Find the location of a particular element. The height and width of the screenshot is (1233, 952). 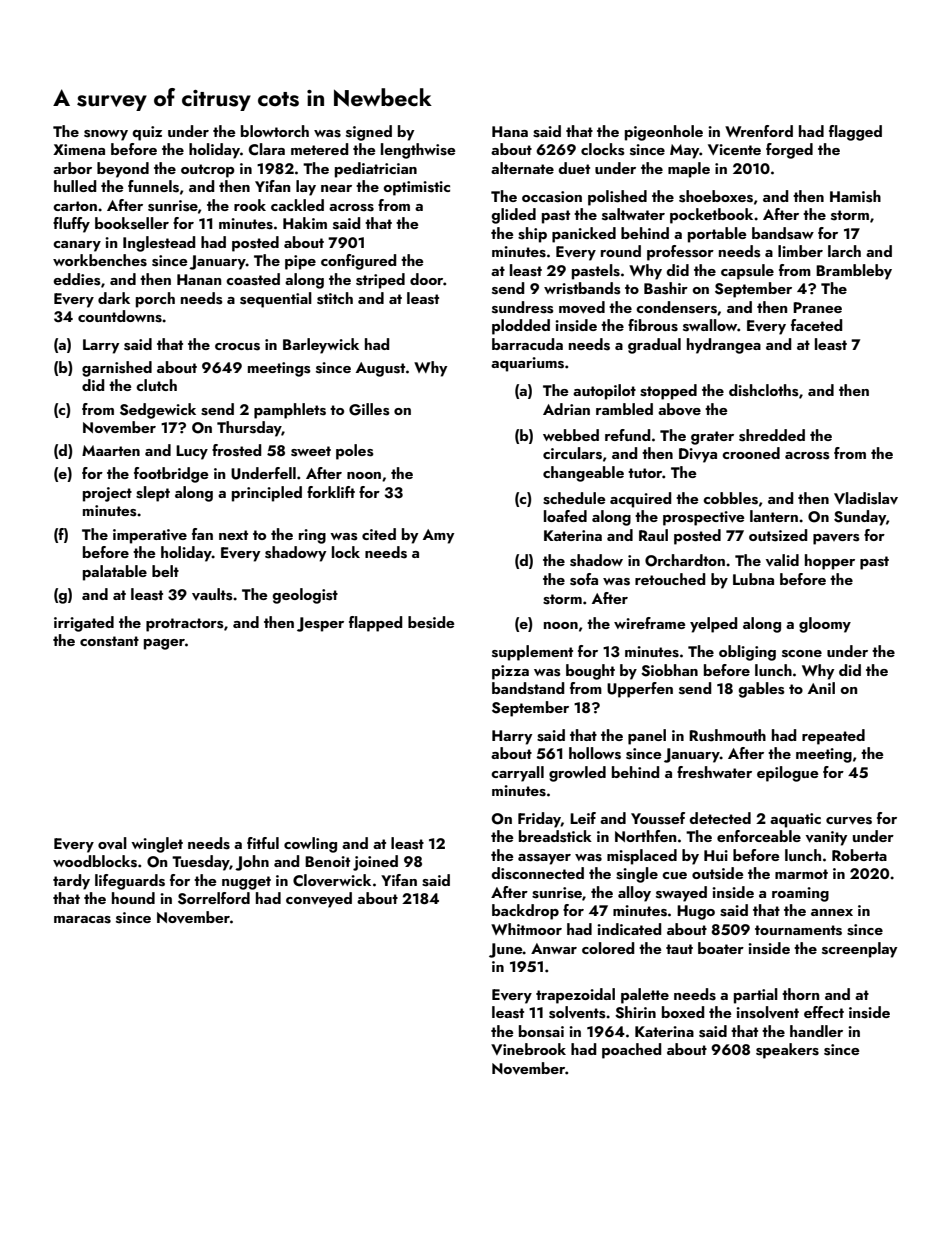

maracas is located at coordinates (82, 920).
